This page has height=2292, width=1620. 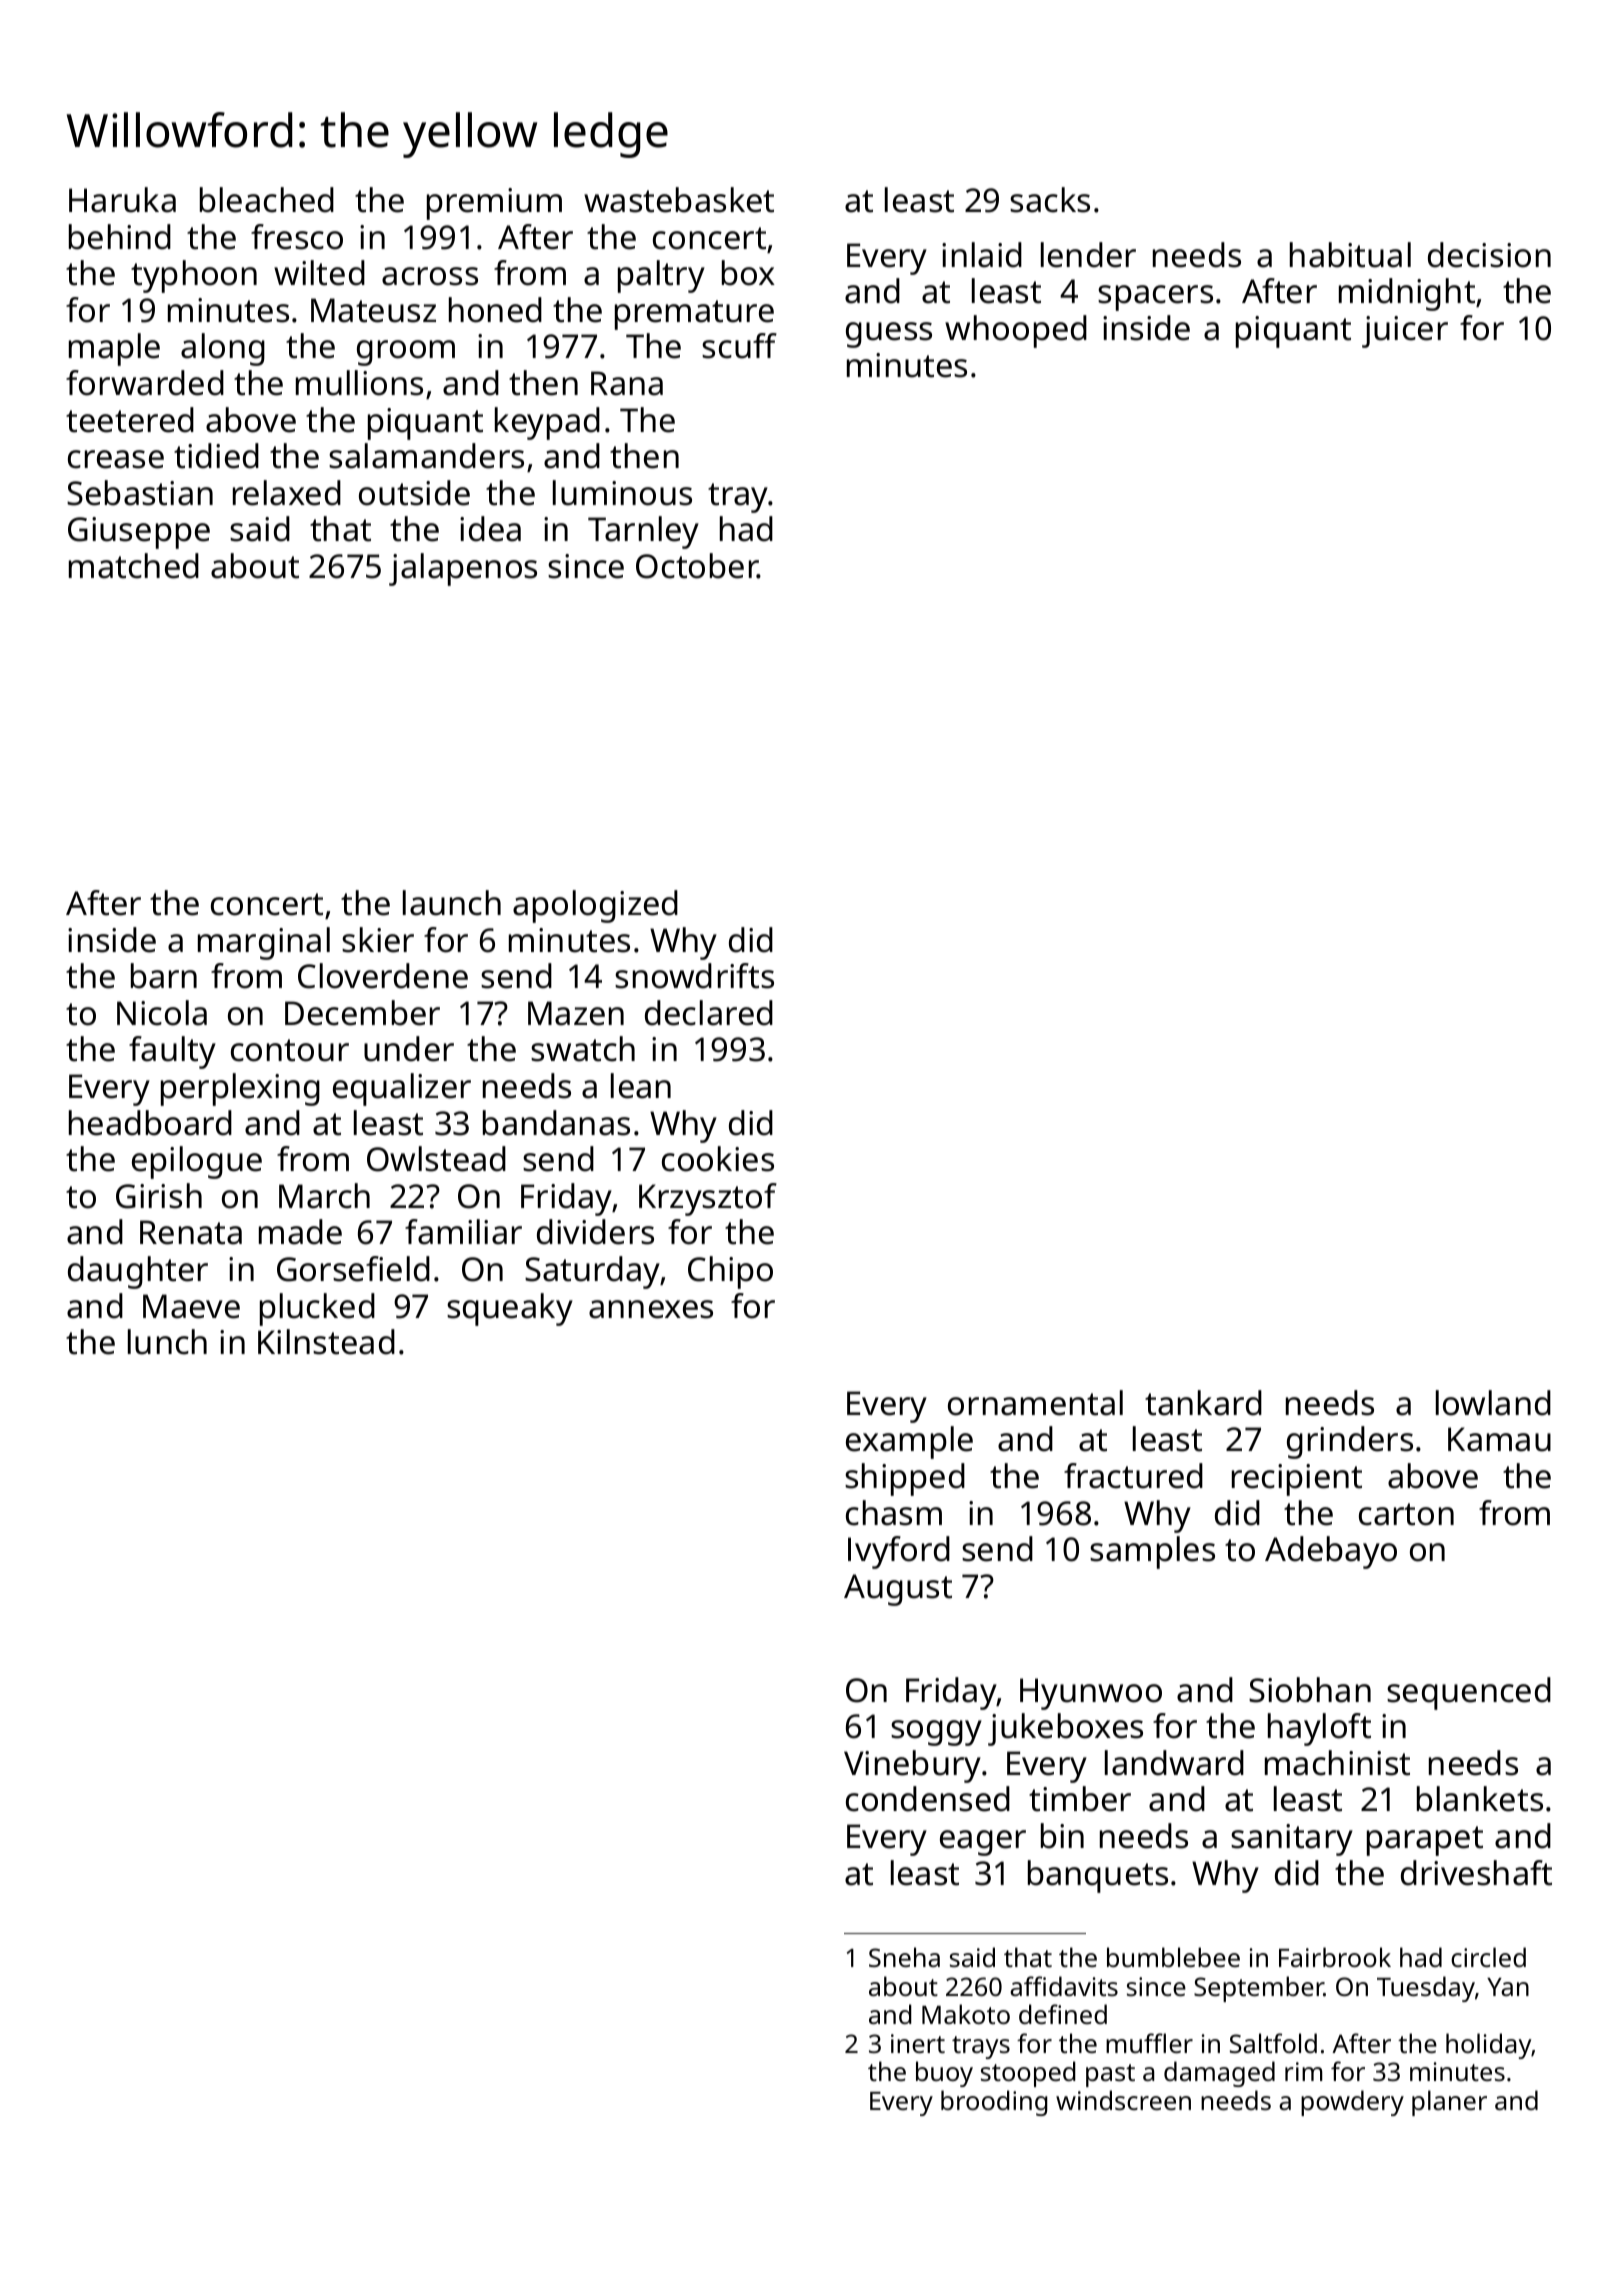 What do you see at coordinates (1155, 298) in the page?
I see `spacers` at bounding box center [1155, 298].
